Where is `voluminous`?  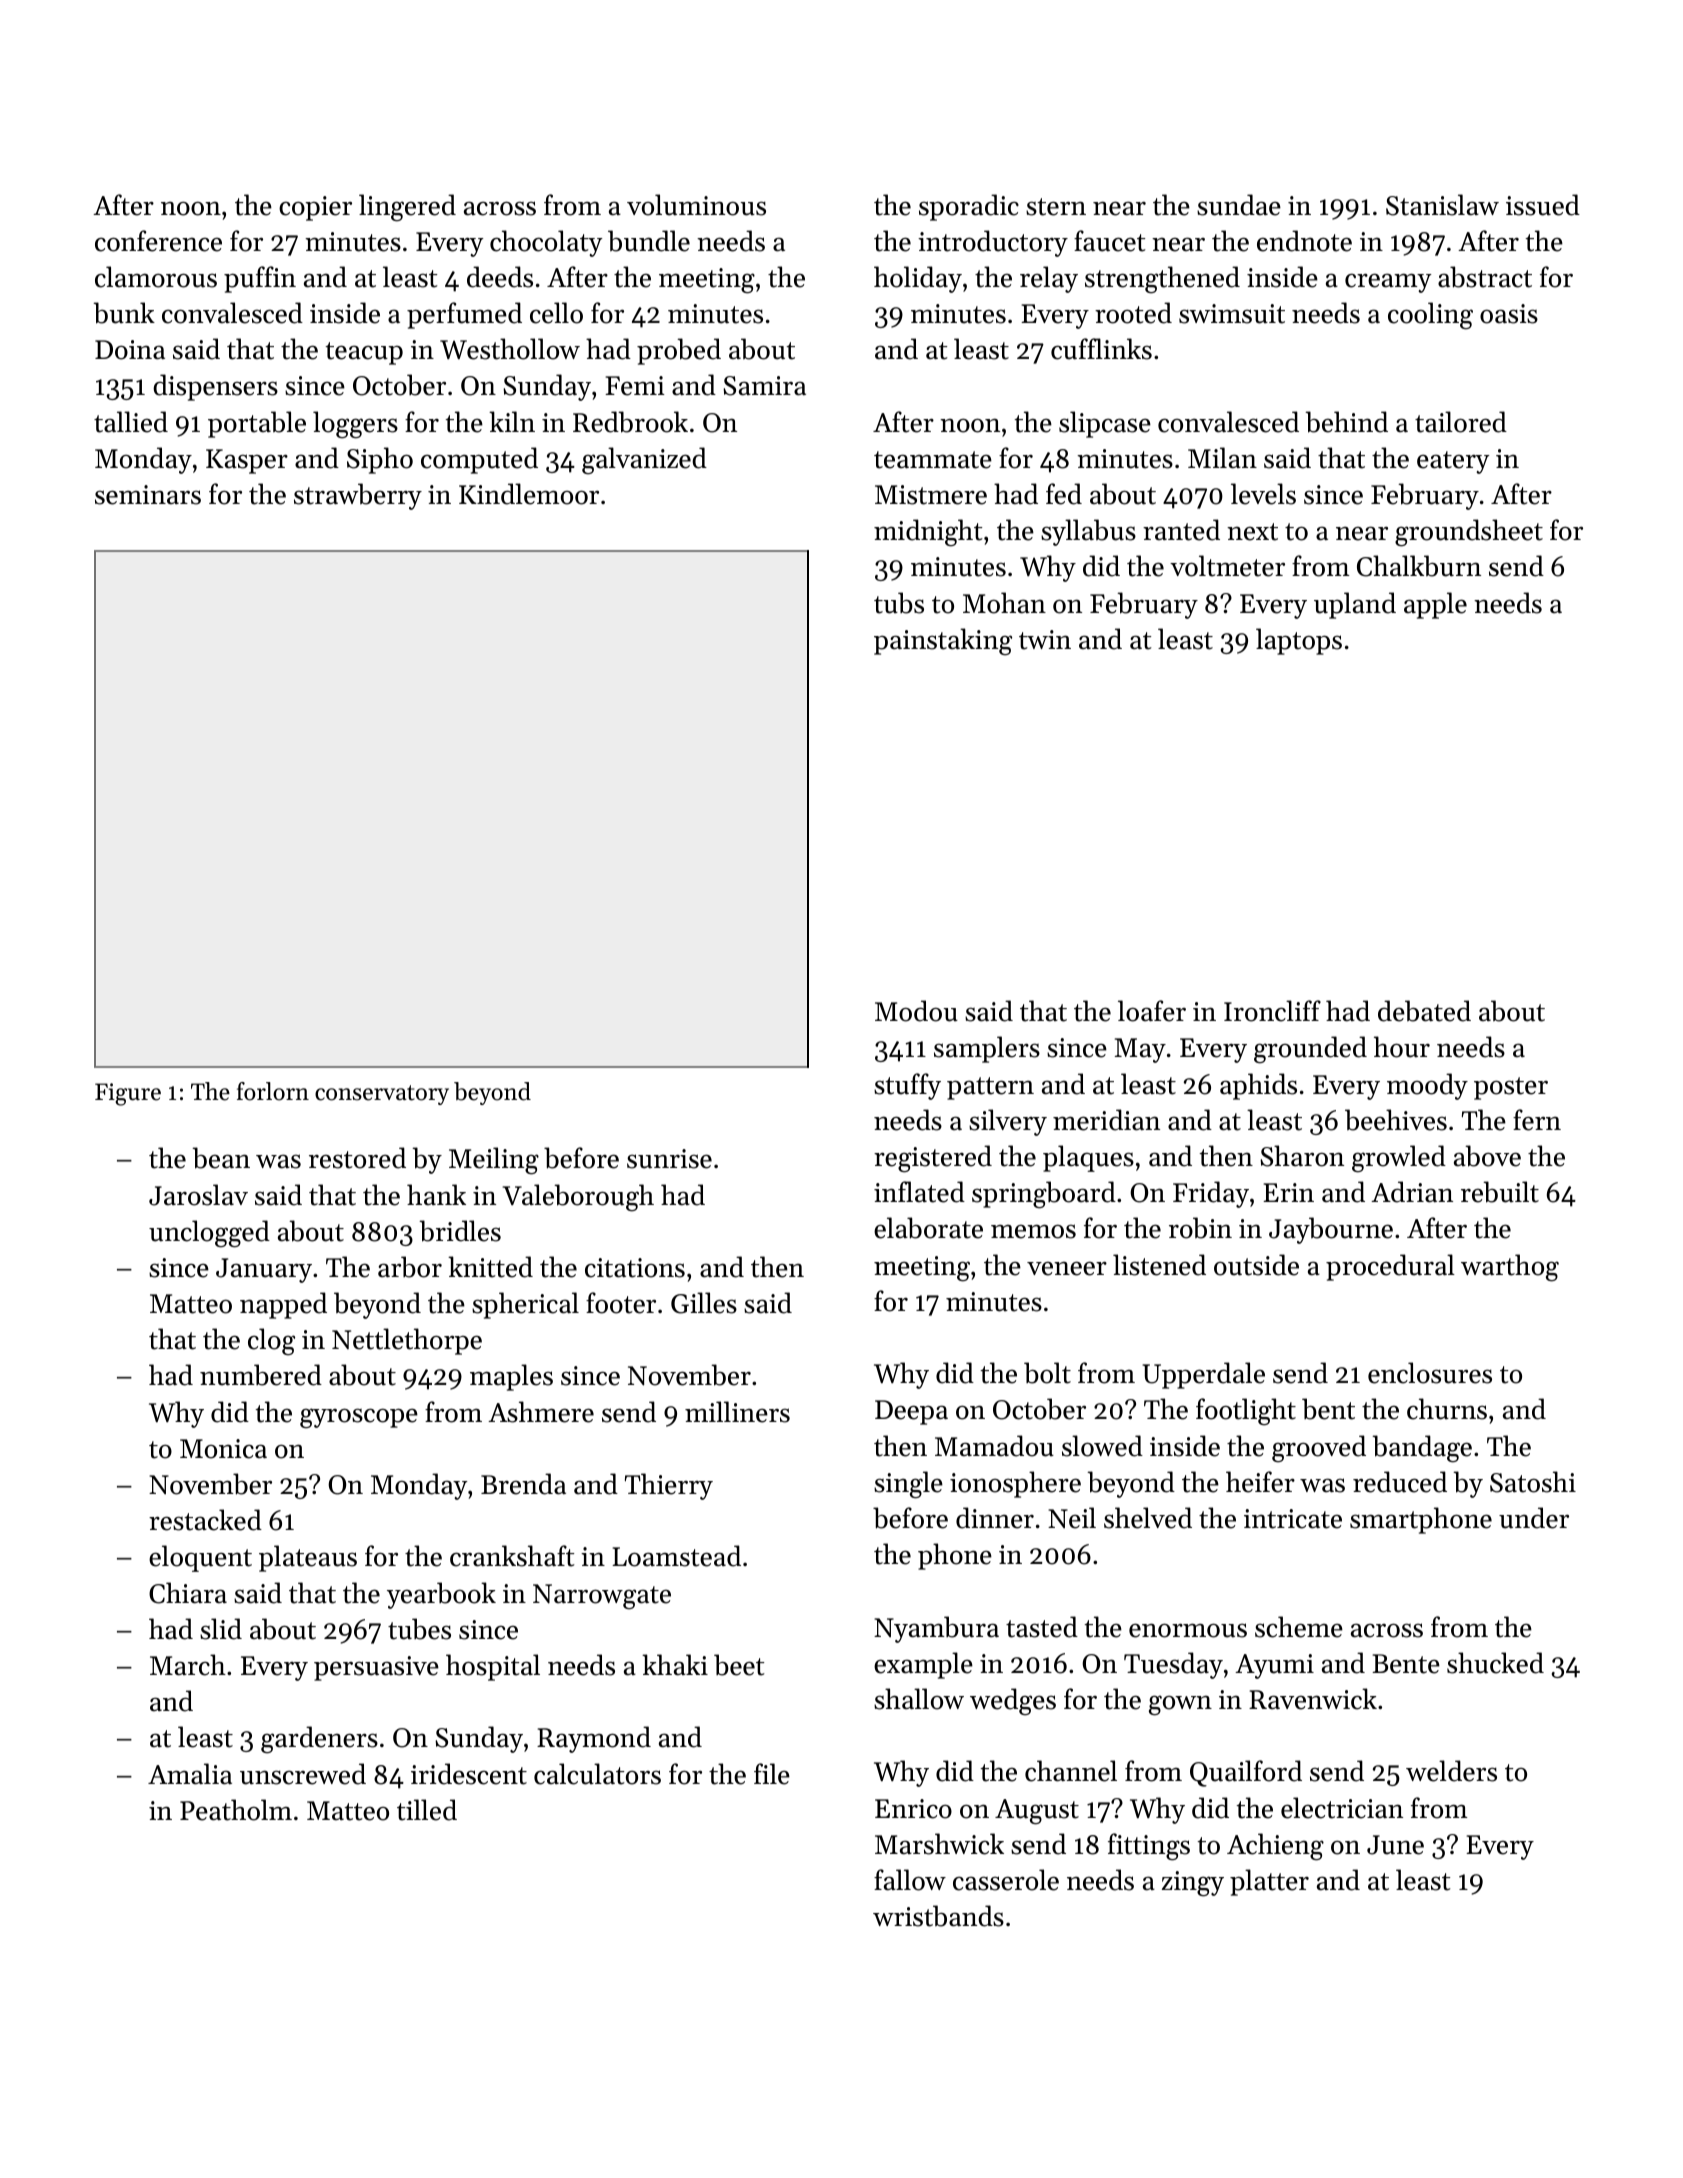
voluminous is located at coordinates (696, 205).
